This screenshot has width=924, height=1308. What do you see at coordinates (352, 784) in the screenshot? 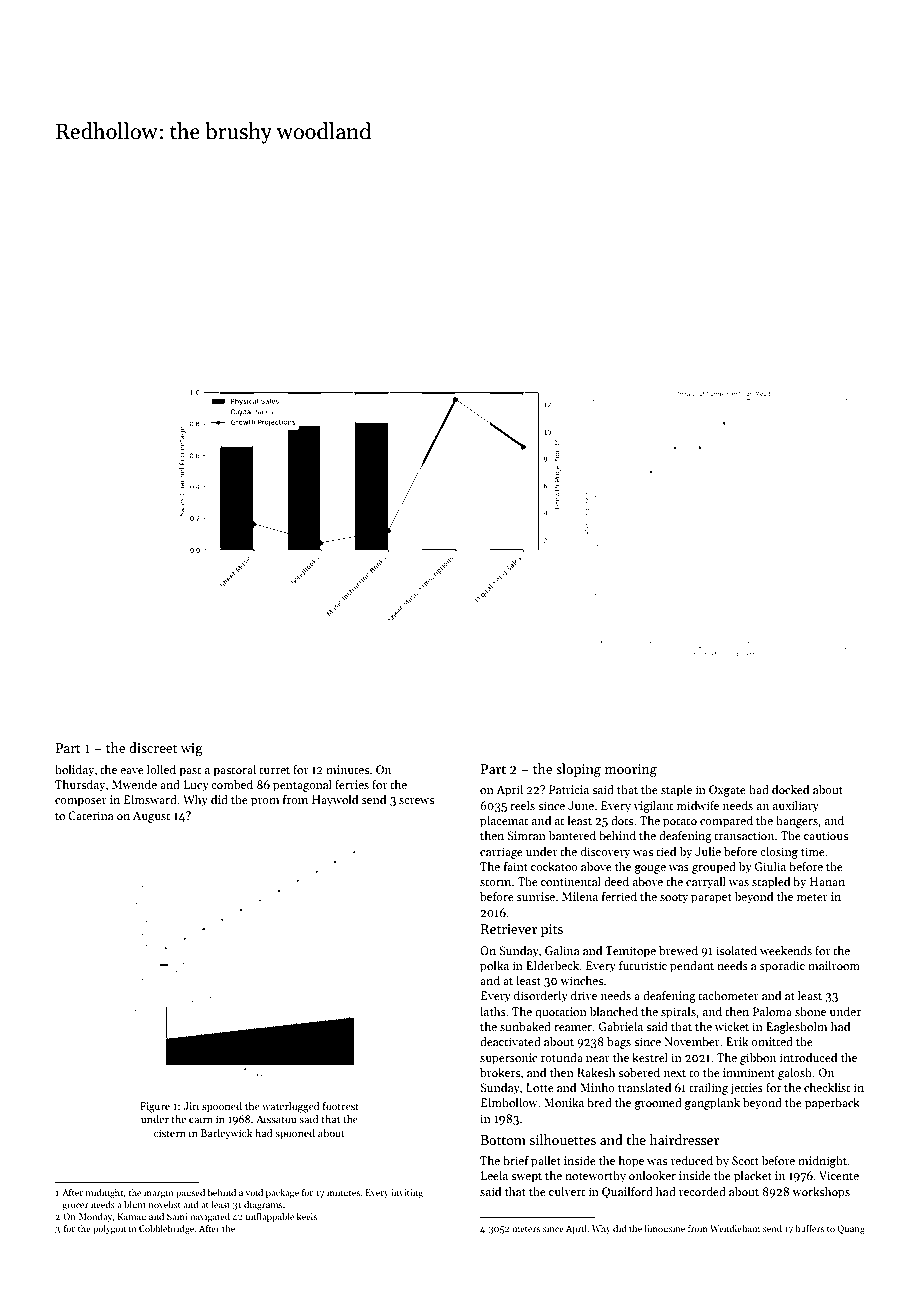
I see `ferries` at bounding box center [352, 784].
